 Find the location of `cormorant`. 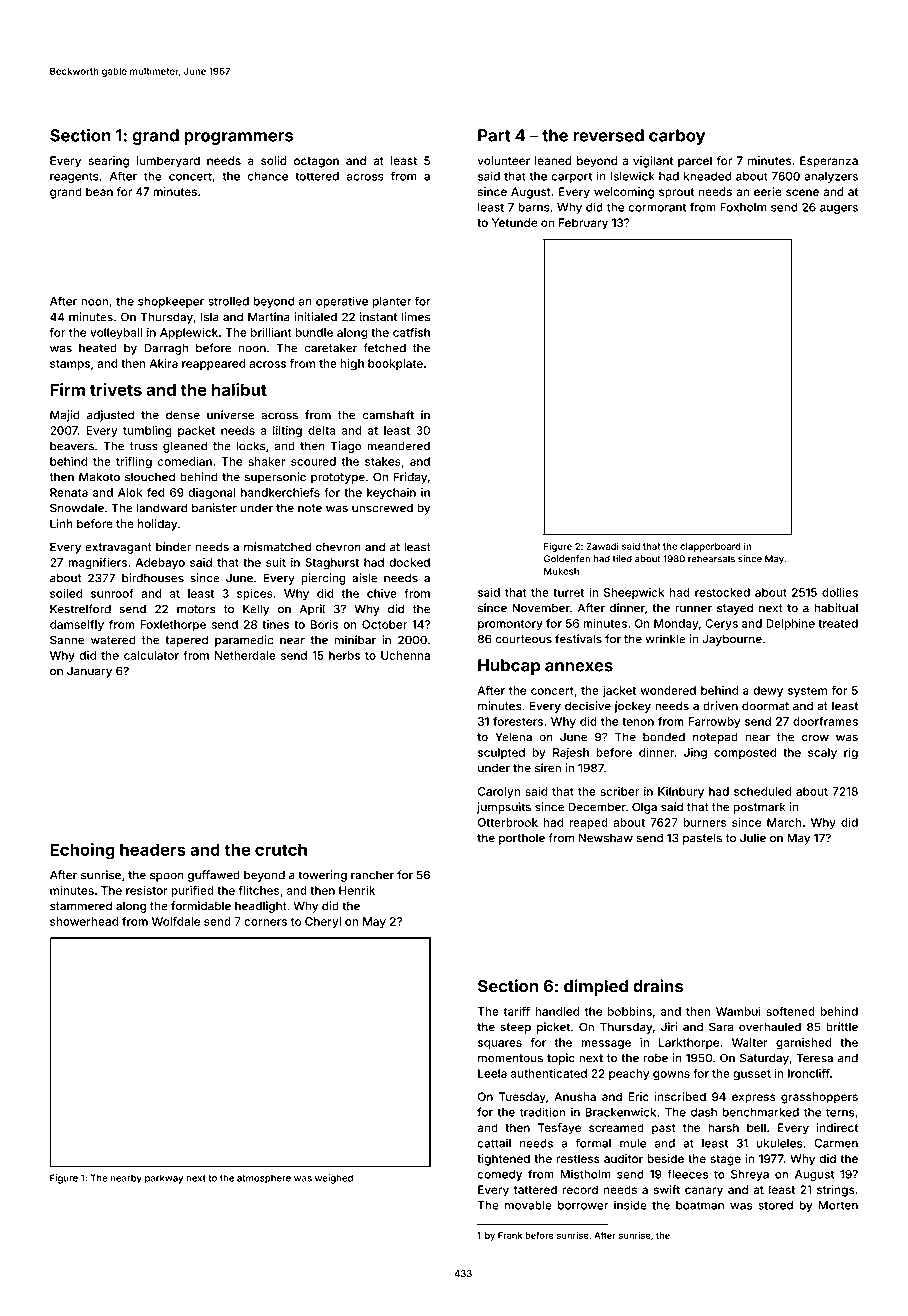

cormorant is located at coordinates (657, 207).
